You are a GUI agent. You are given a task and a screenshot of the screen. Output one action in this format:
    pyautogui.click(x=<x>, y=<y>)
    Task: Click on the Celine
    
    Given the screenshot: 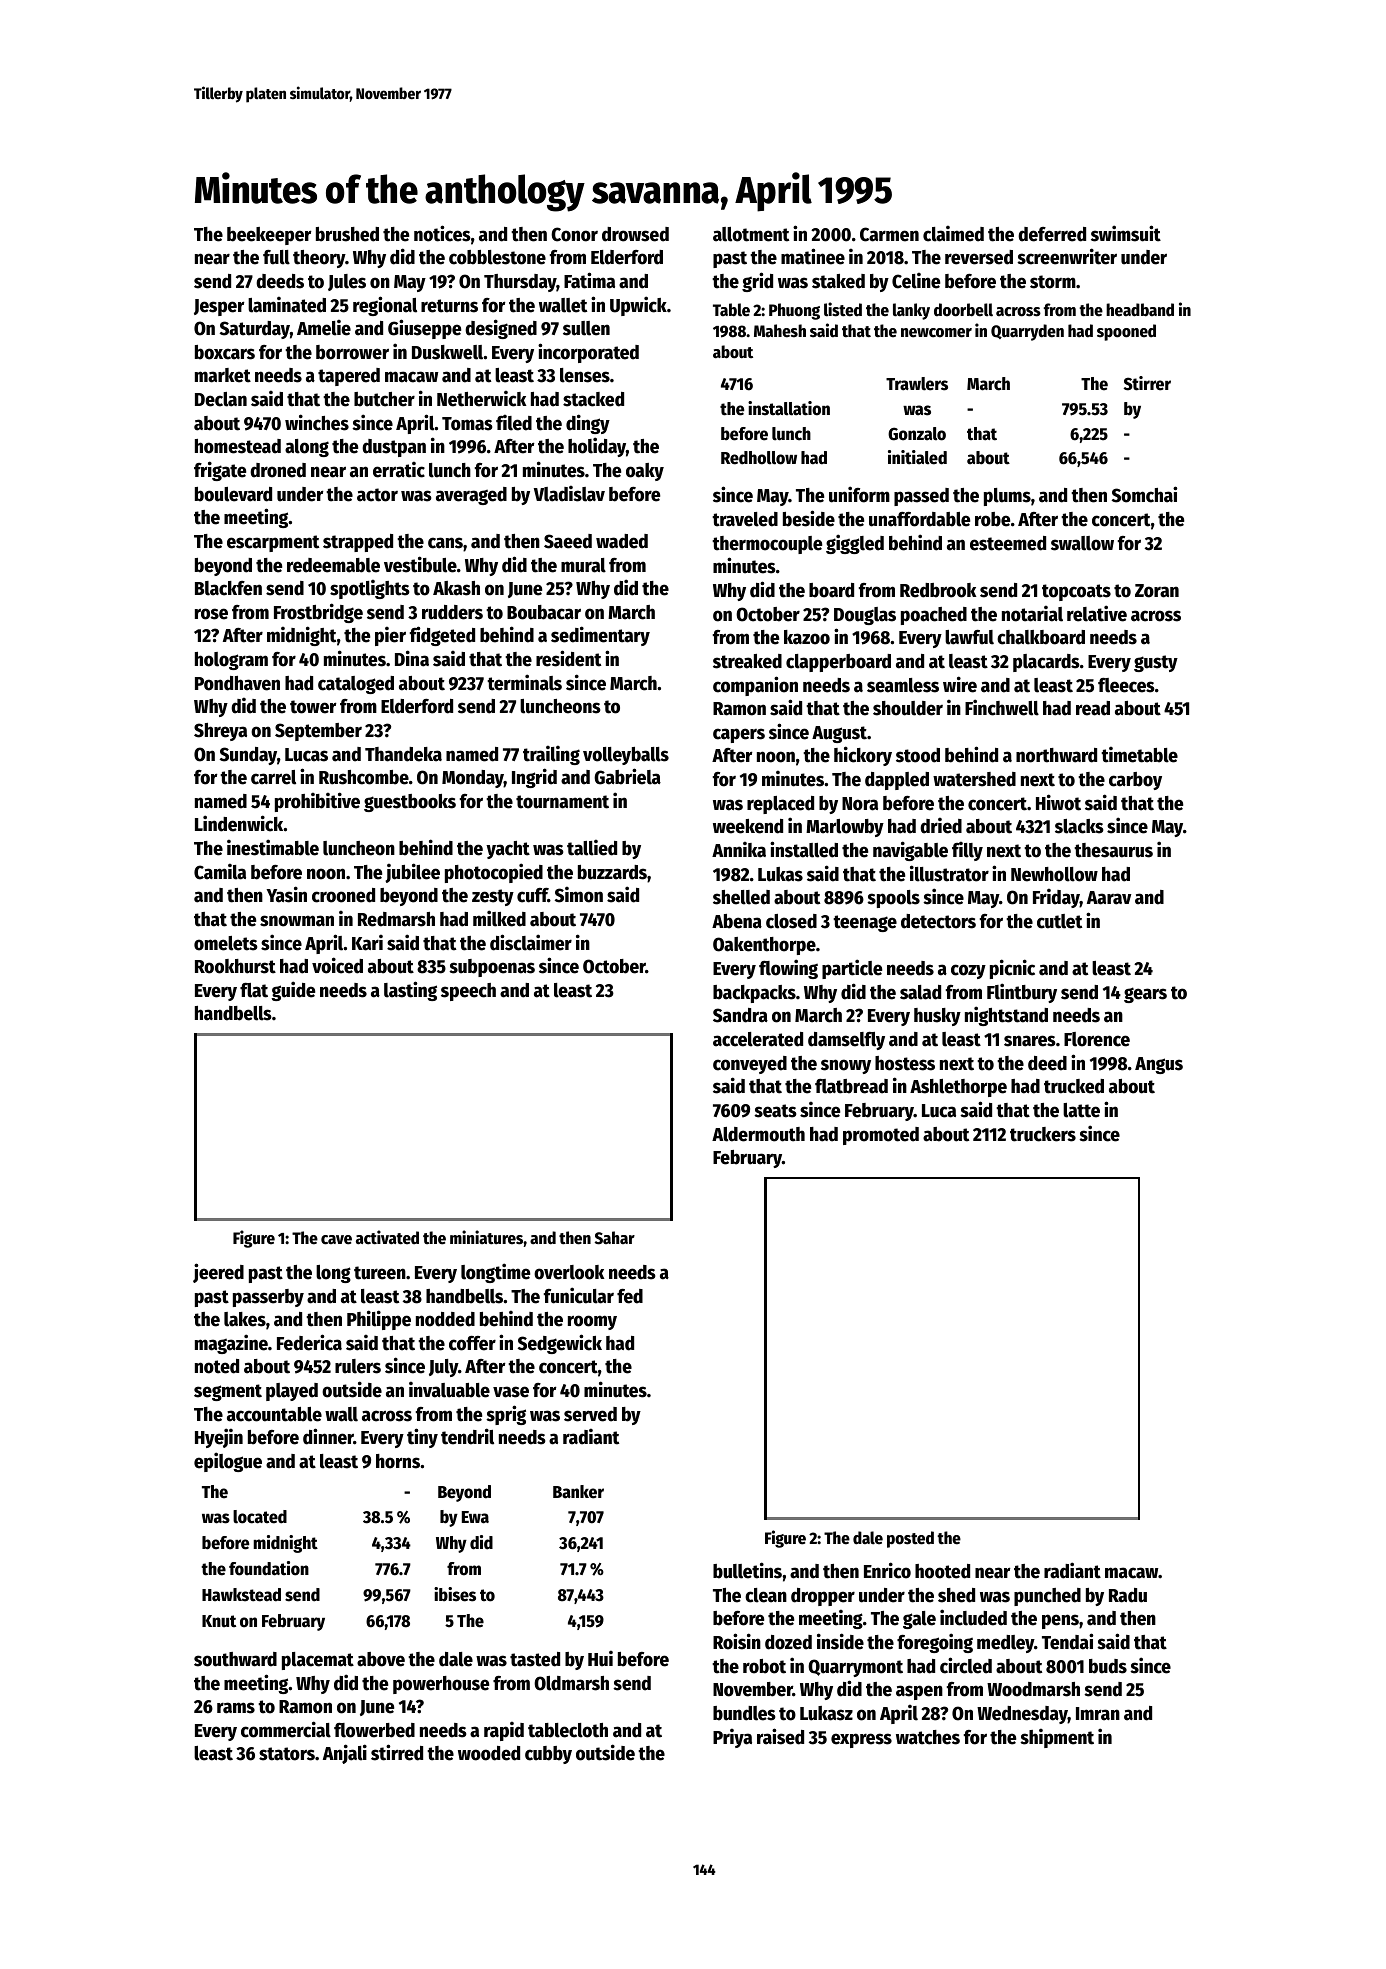 What is the action you would take?
    pyautogui.click(x=916, y=280)
